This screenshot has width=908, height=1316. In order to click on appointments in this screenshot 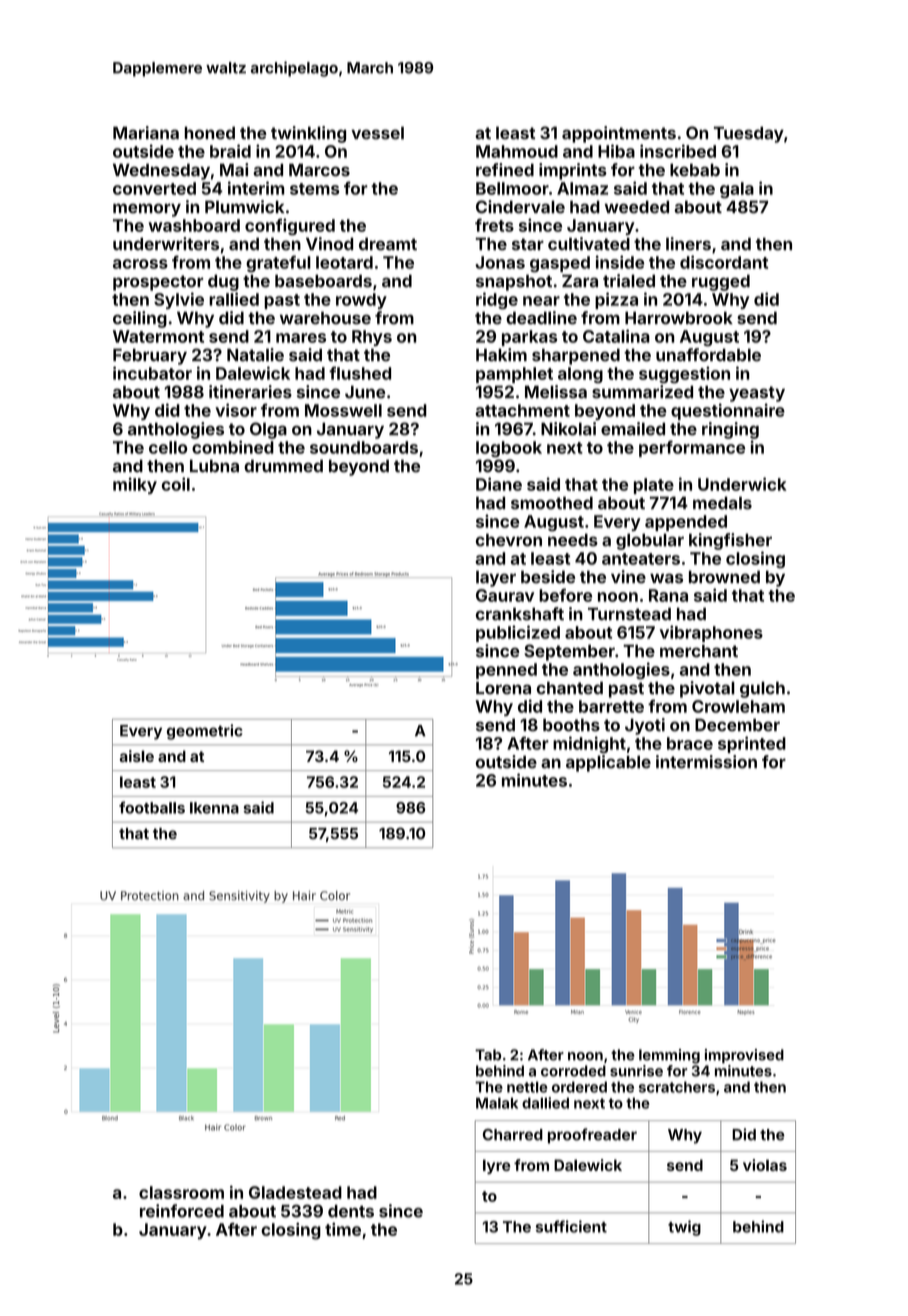, I will do `click(619, 134)`.
